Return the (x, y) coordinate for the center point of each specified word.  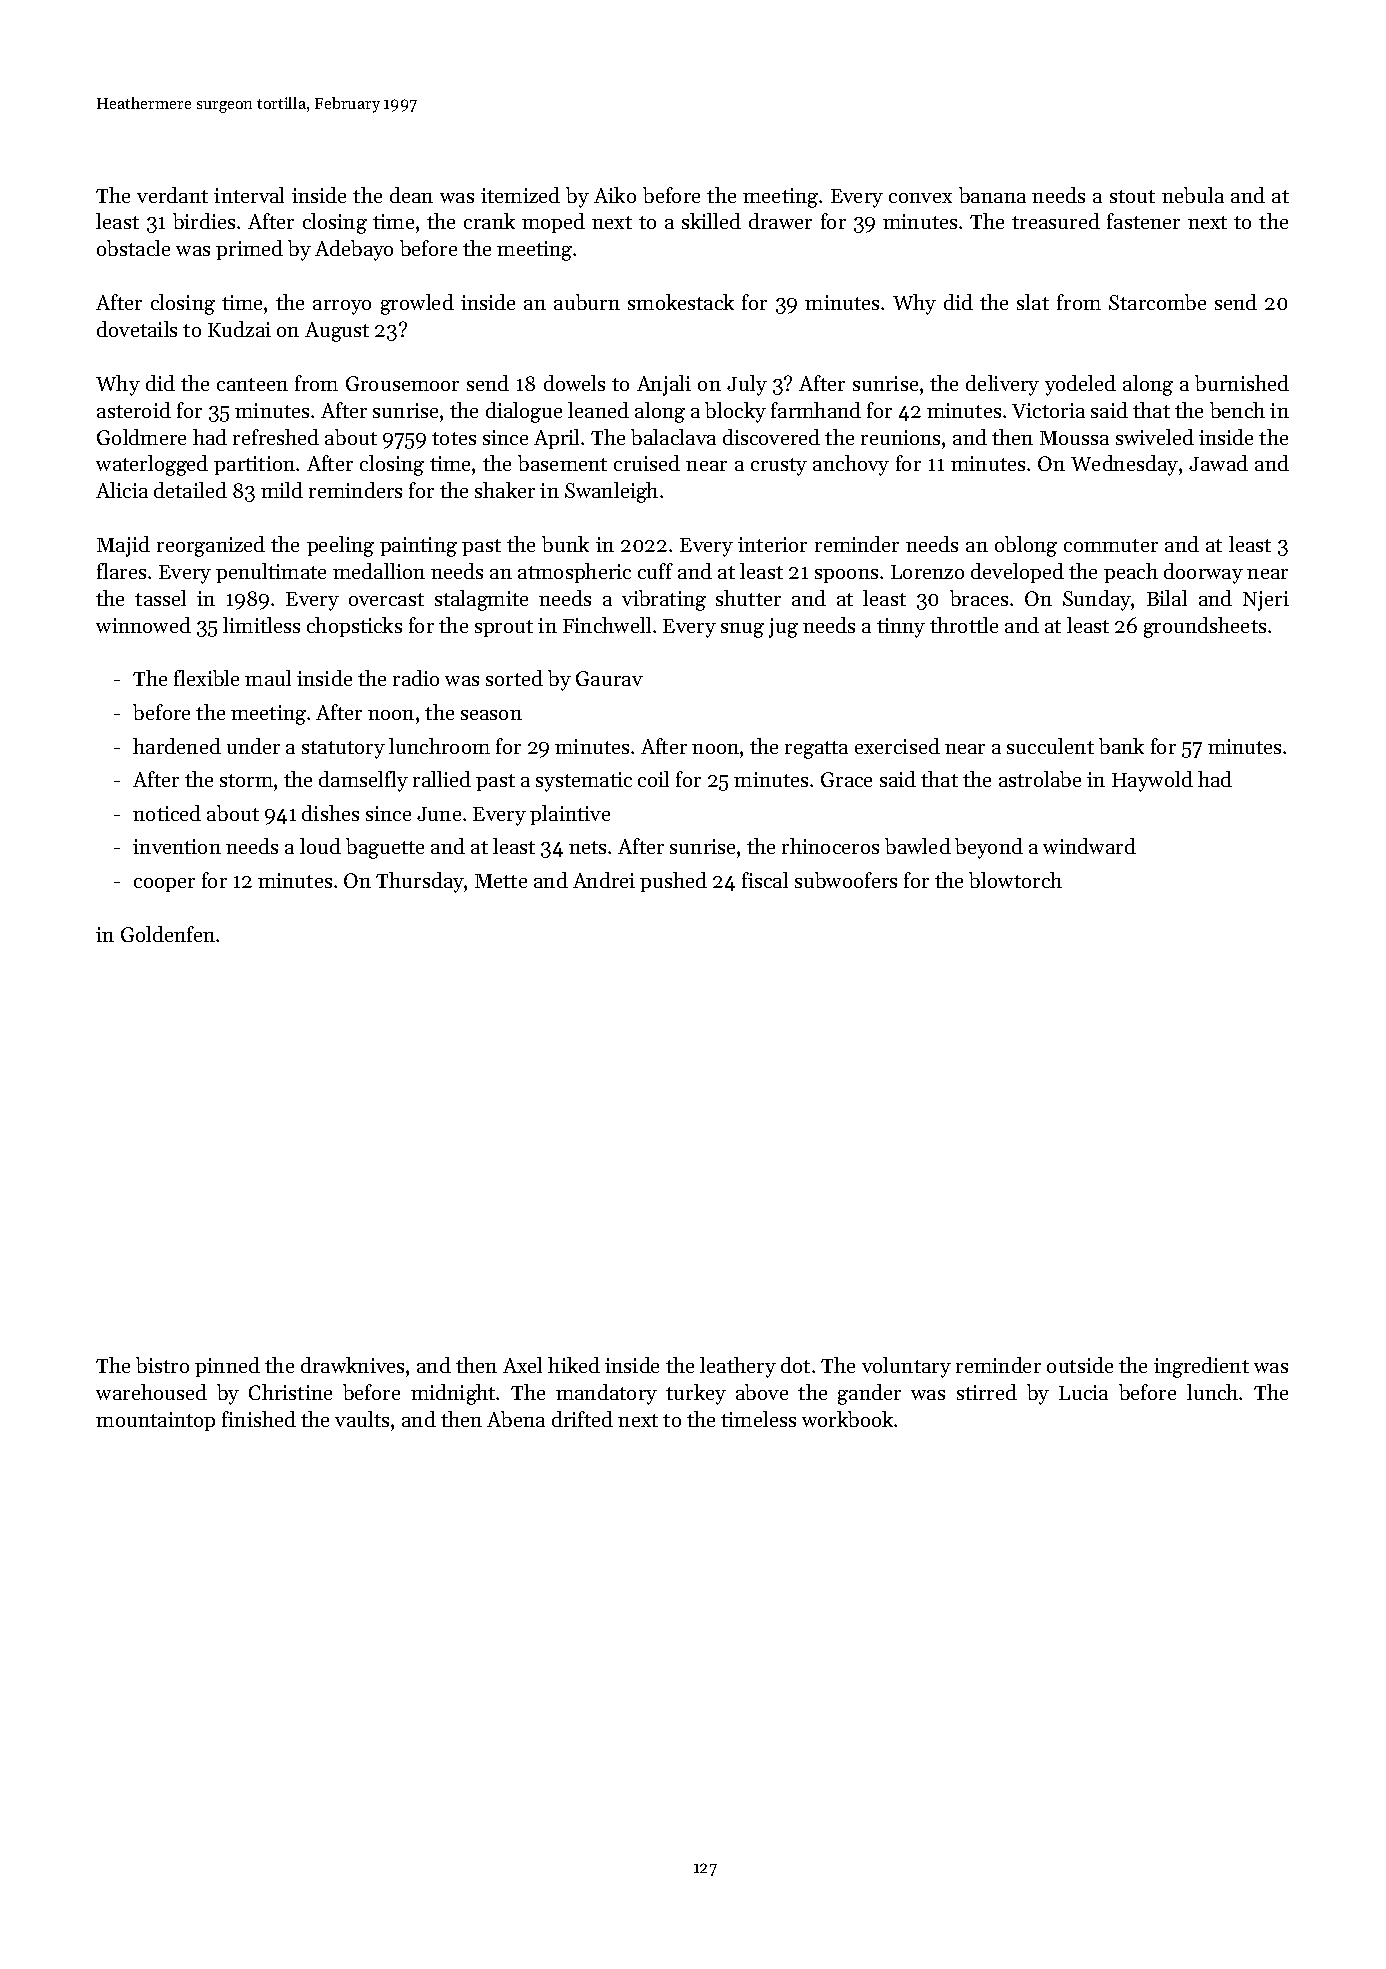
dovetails (137, 329)
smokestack (681, 302)
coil (653, 779)
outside (1080, 1365)
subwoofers (846, 880)
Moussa (1074, 438)
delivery (1002, 385)
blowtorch (1015, 880)
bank (1121, 746)
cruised (647, 463)
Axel (522, 1365)
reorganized (211, 546)
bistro (162, 1365)
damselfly (363, 781)
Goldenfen (168, 934)
